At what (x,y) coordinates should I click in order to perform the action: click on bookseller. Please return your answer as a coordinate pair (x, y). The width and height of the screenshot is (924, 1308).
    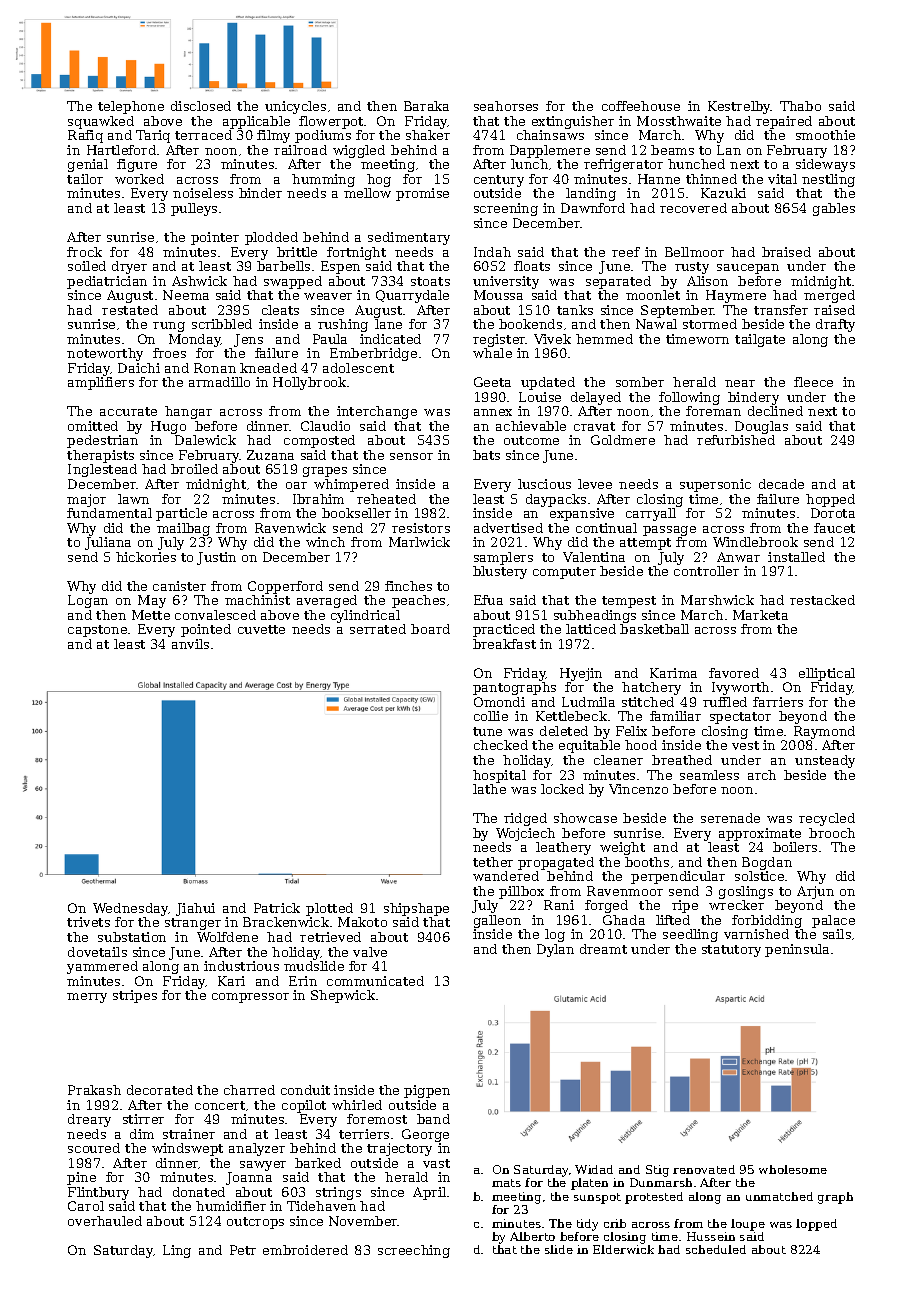
    Looking at the image, I should click on (356, 513).
